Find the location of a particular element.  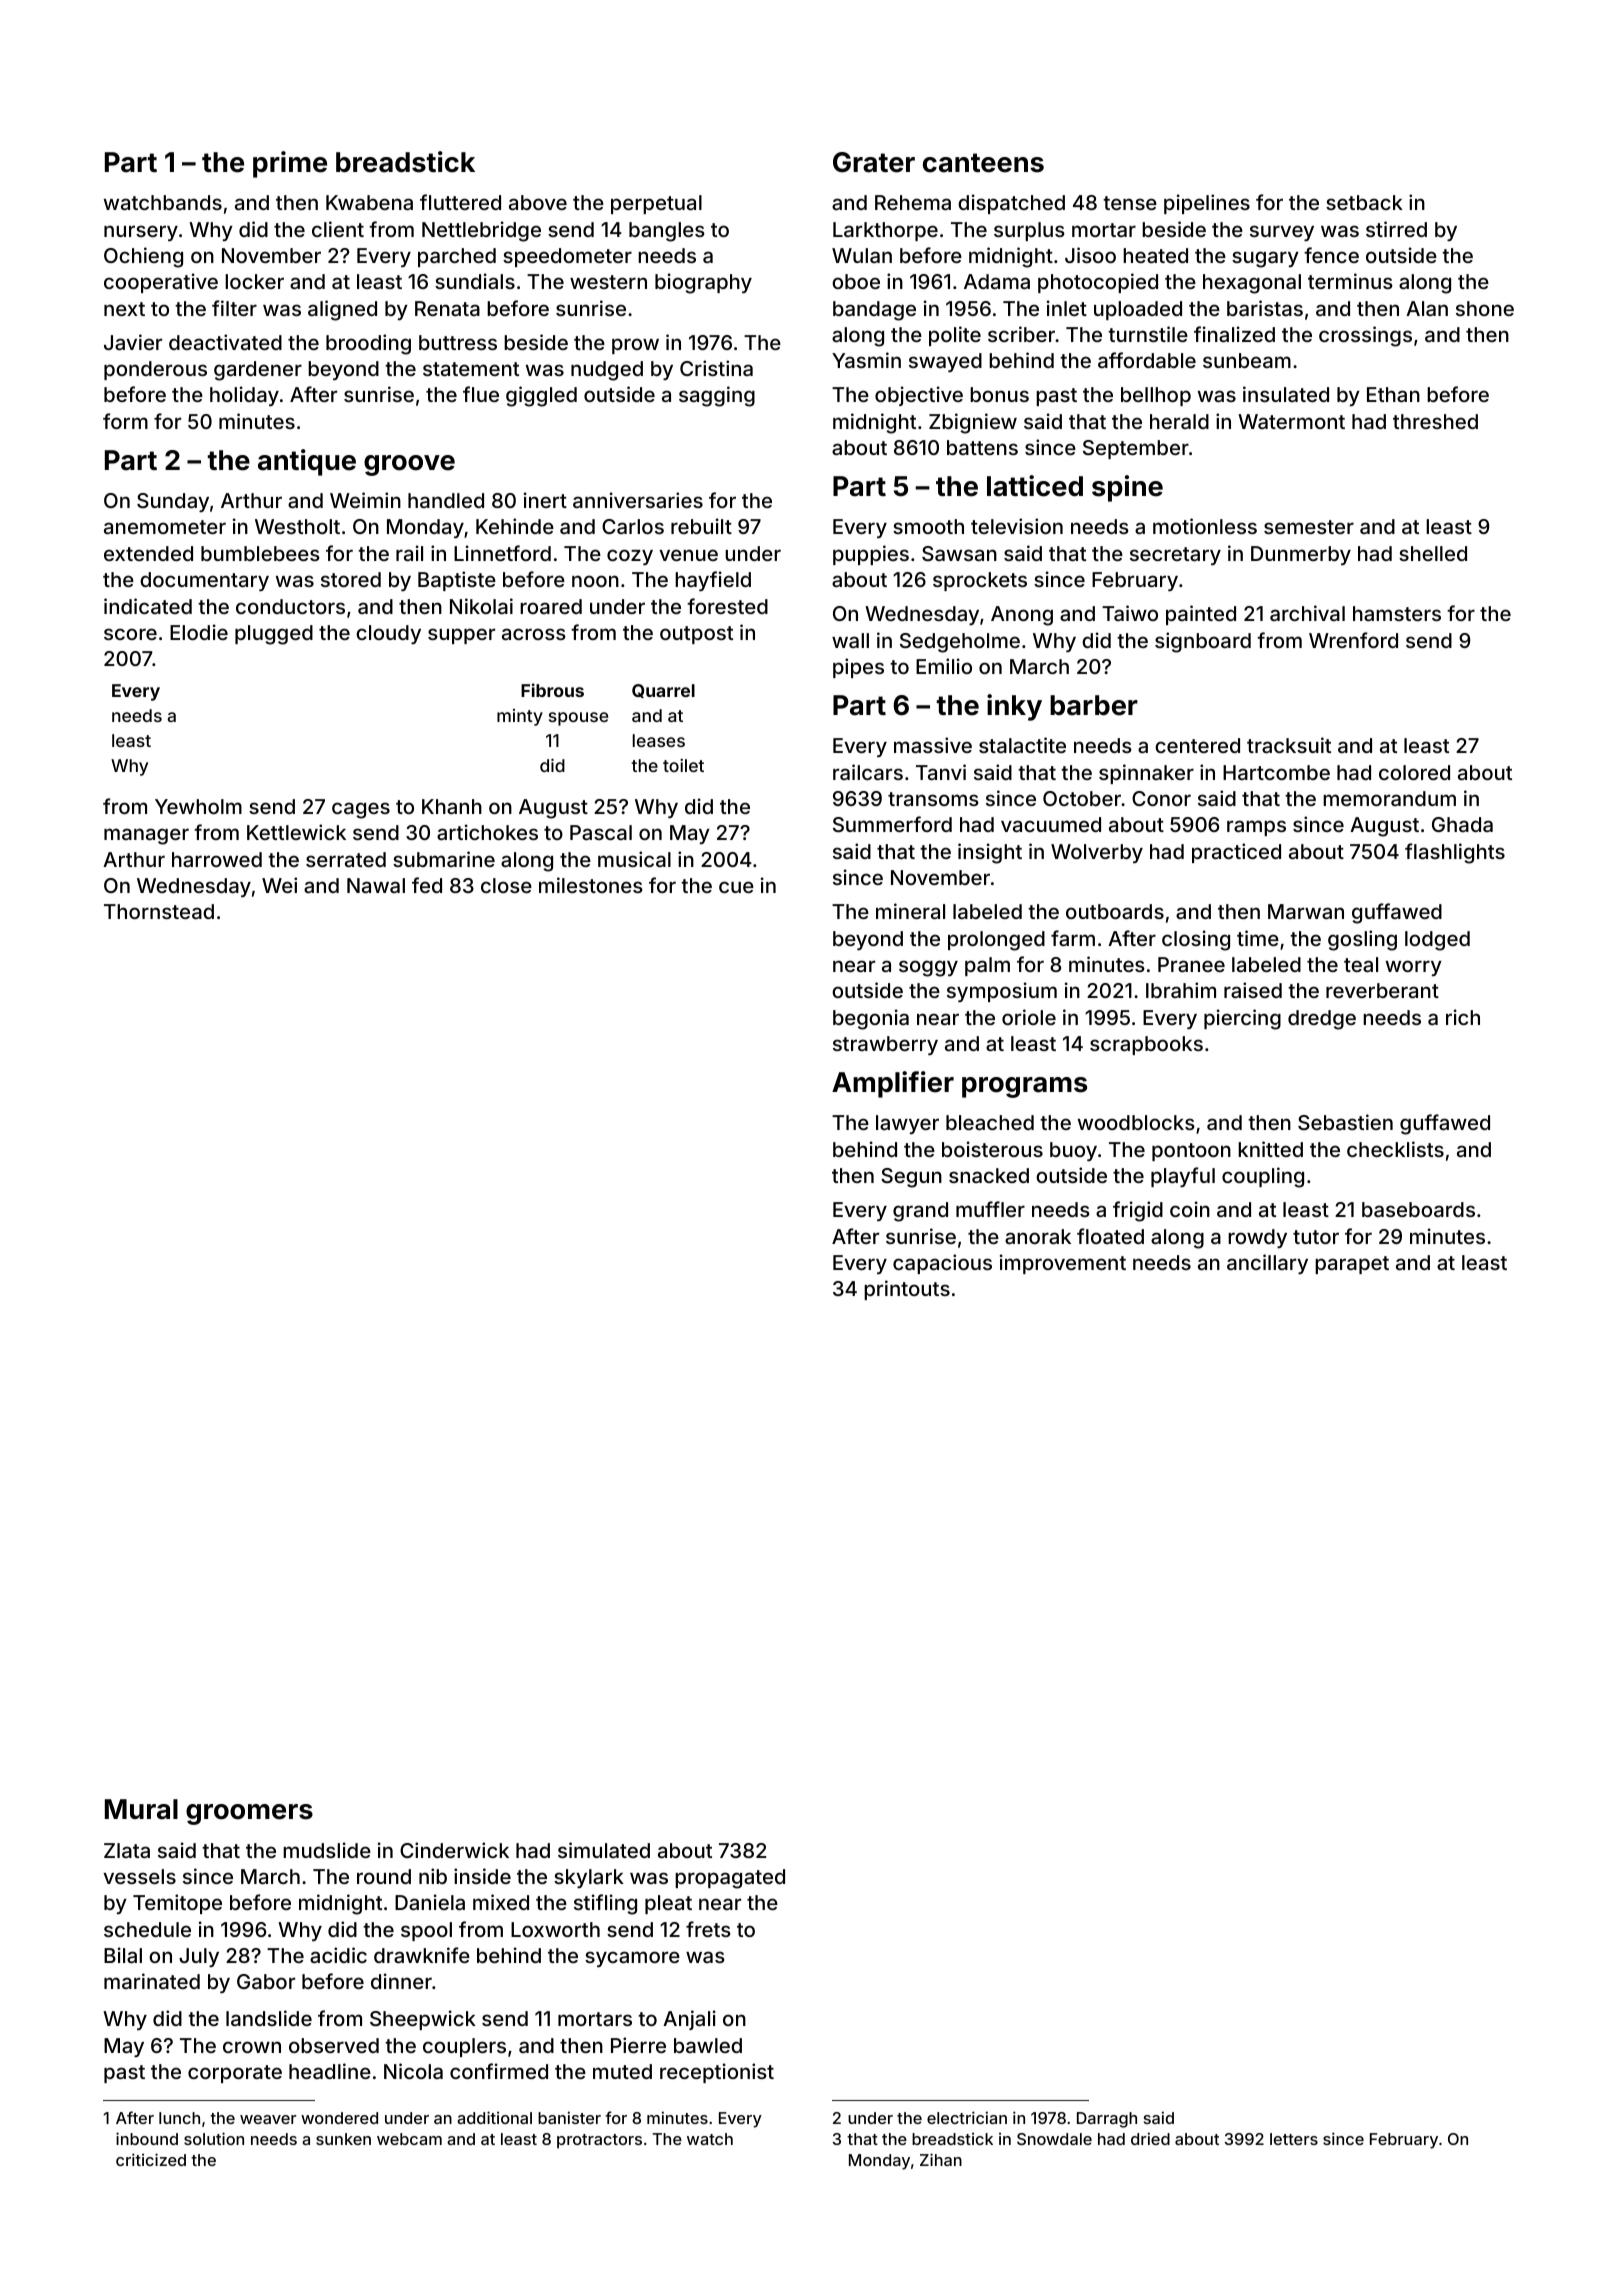

piercing is located at coordinates (1242, 1019).
